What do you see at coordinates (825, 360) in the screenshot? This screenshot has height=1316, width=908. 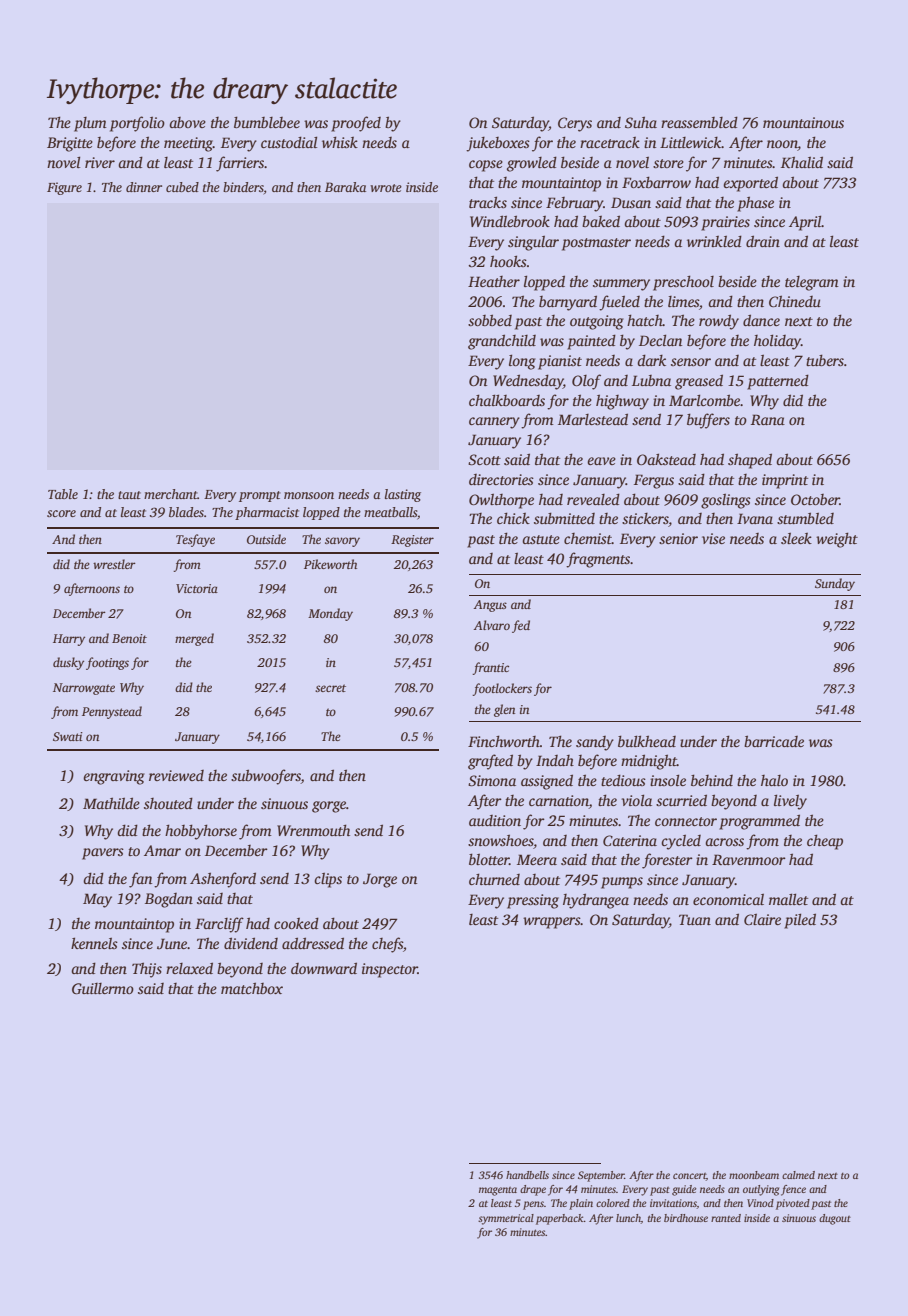 I see `tubers` at bounding box center [825, 360].
